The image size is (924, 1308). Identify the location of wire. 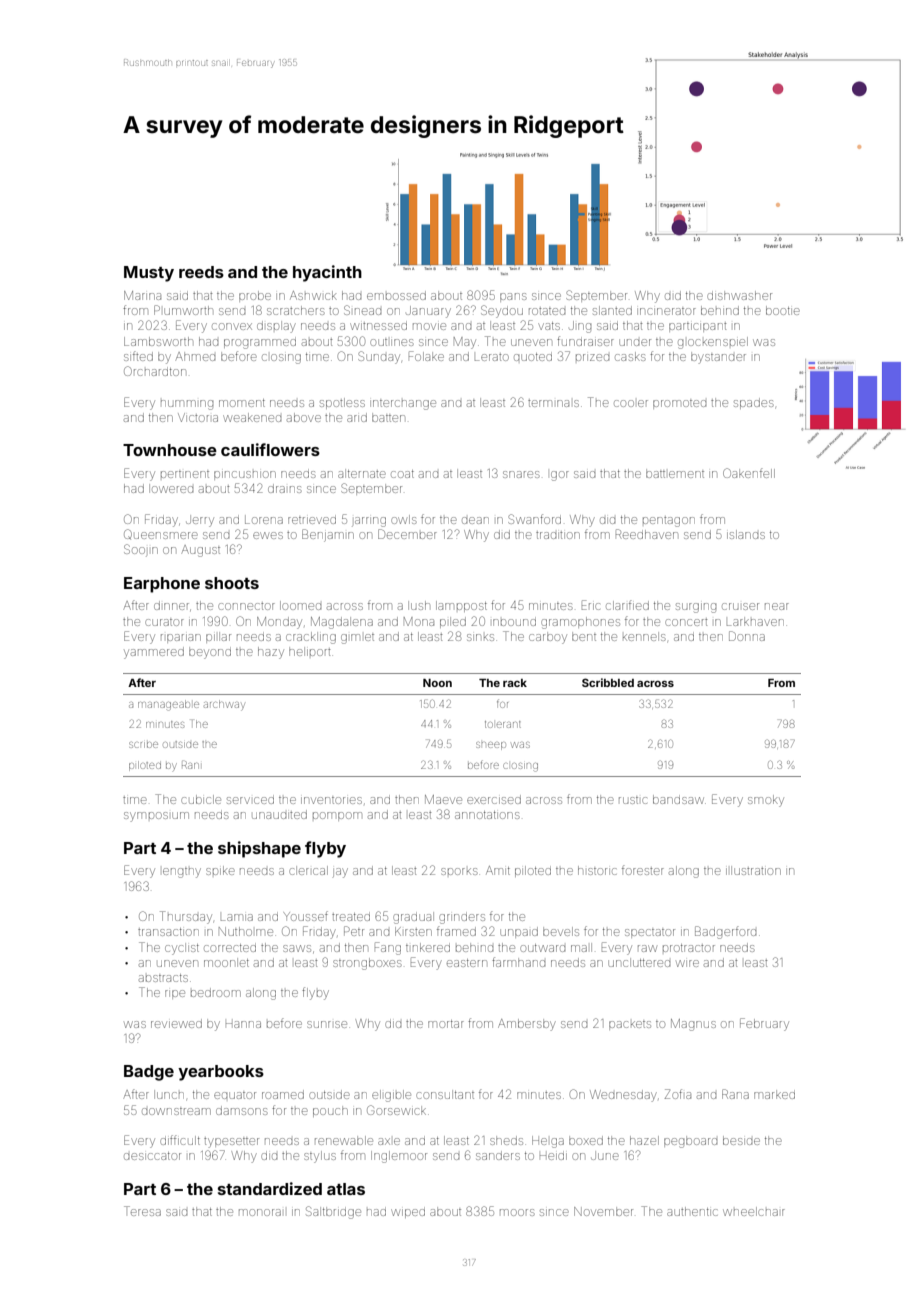
(687, 963).
